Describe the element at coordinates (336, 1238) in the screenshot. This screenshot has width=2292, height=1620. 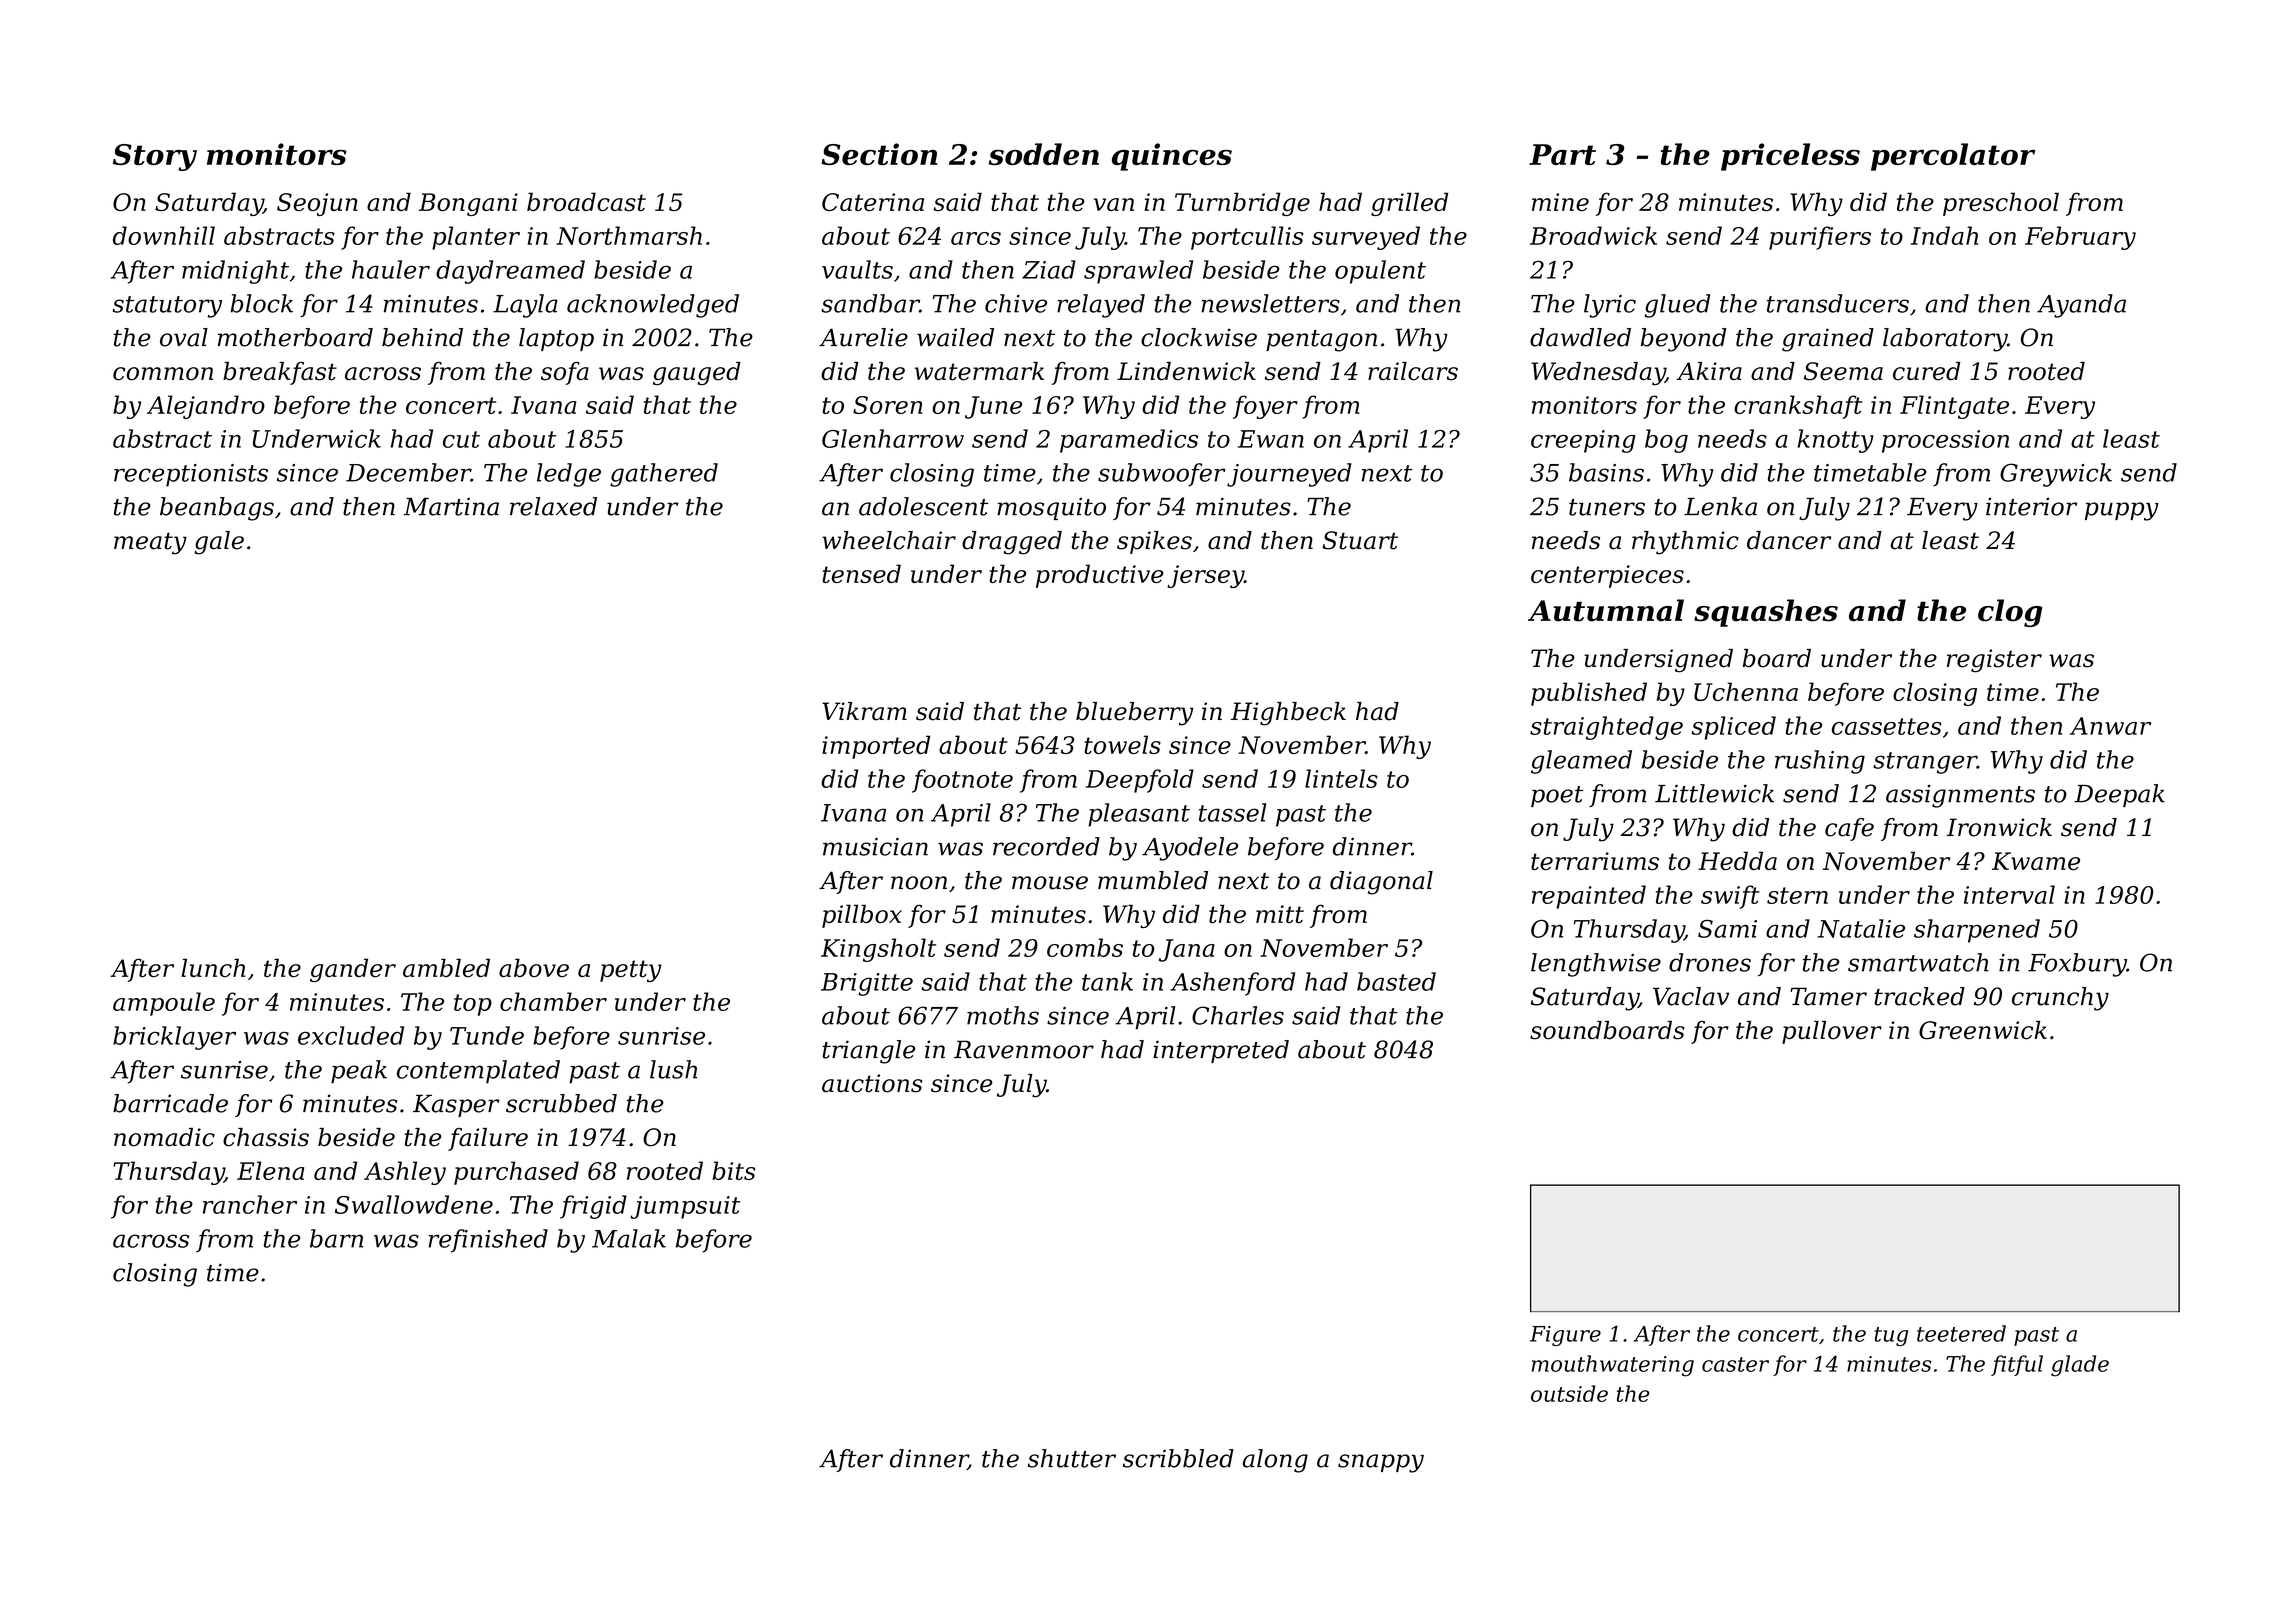
I see `barn` at that location.
